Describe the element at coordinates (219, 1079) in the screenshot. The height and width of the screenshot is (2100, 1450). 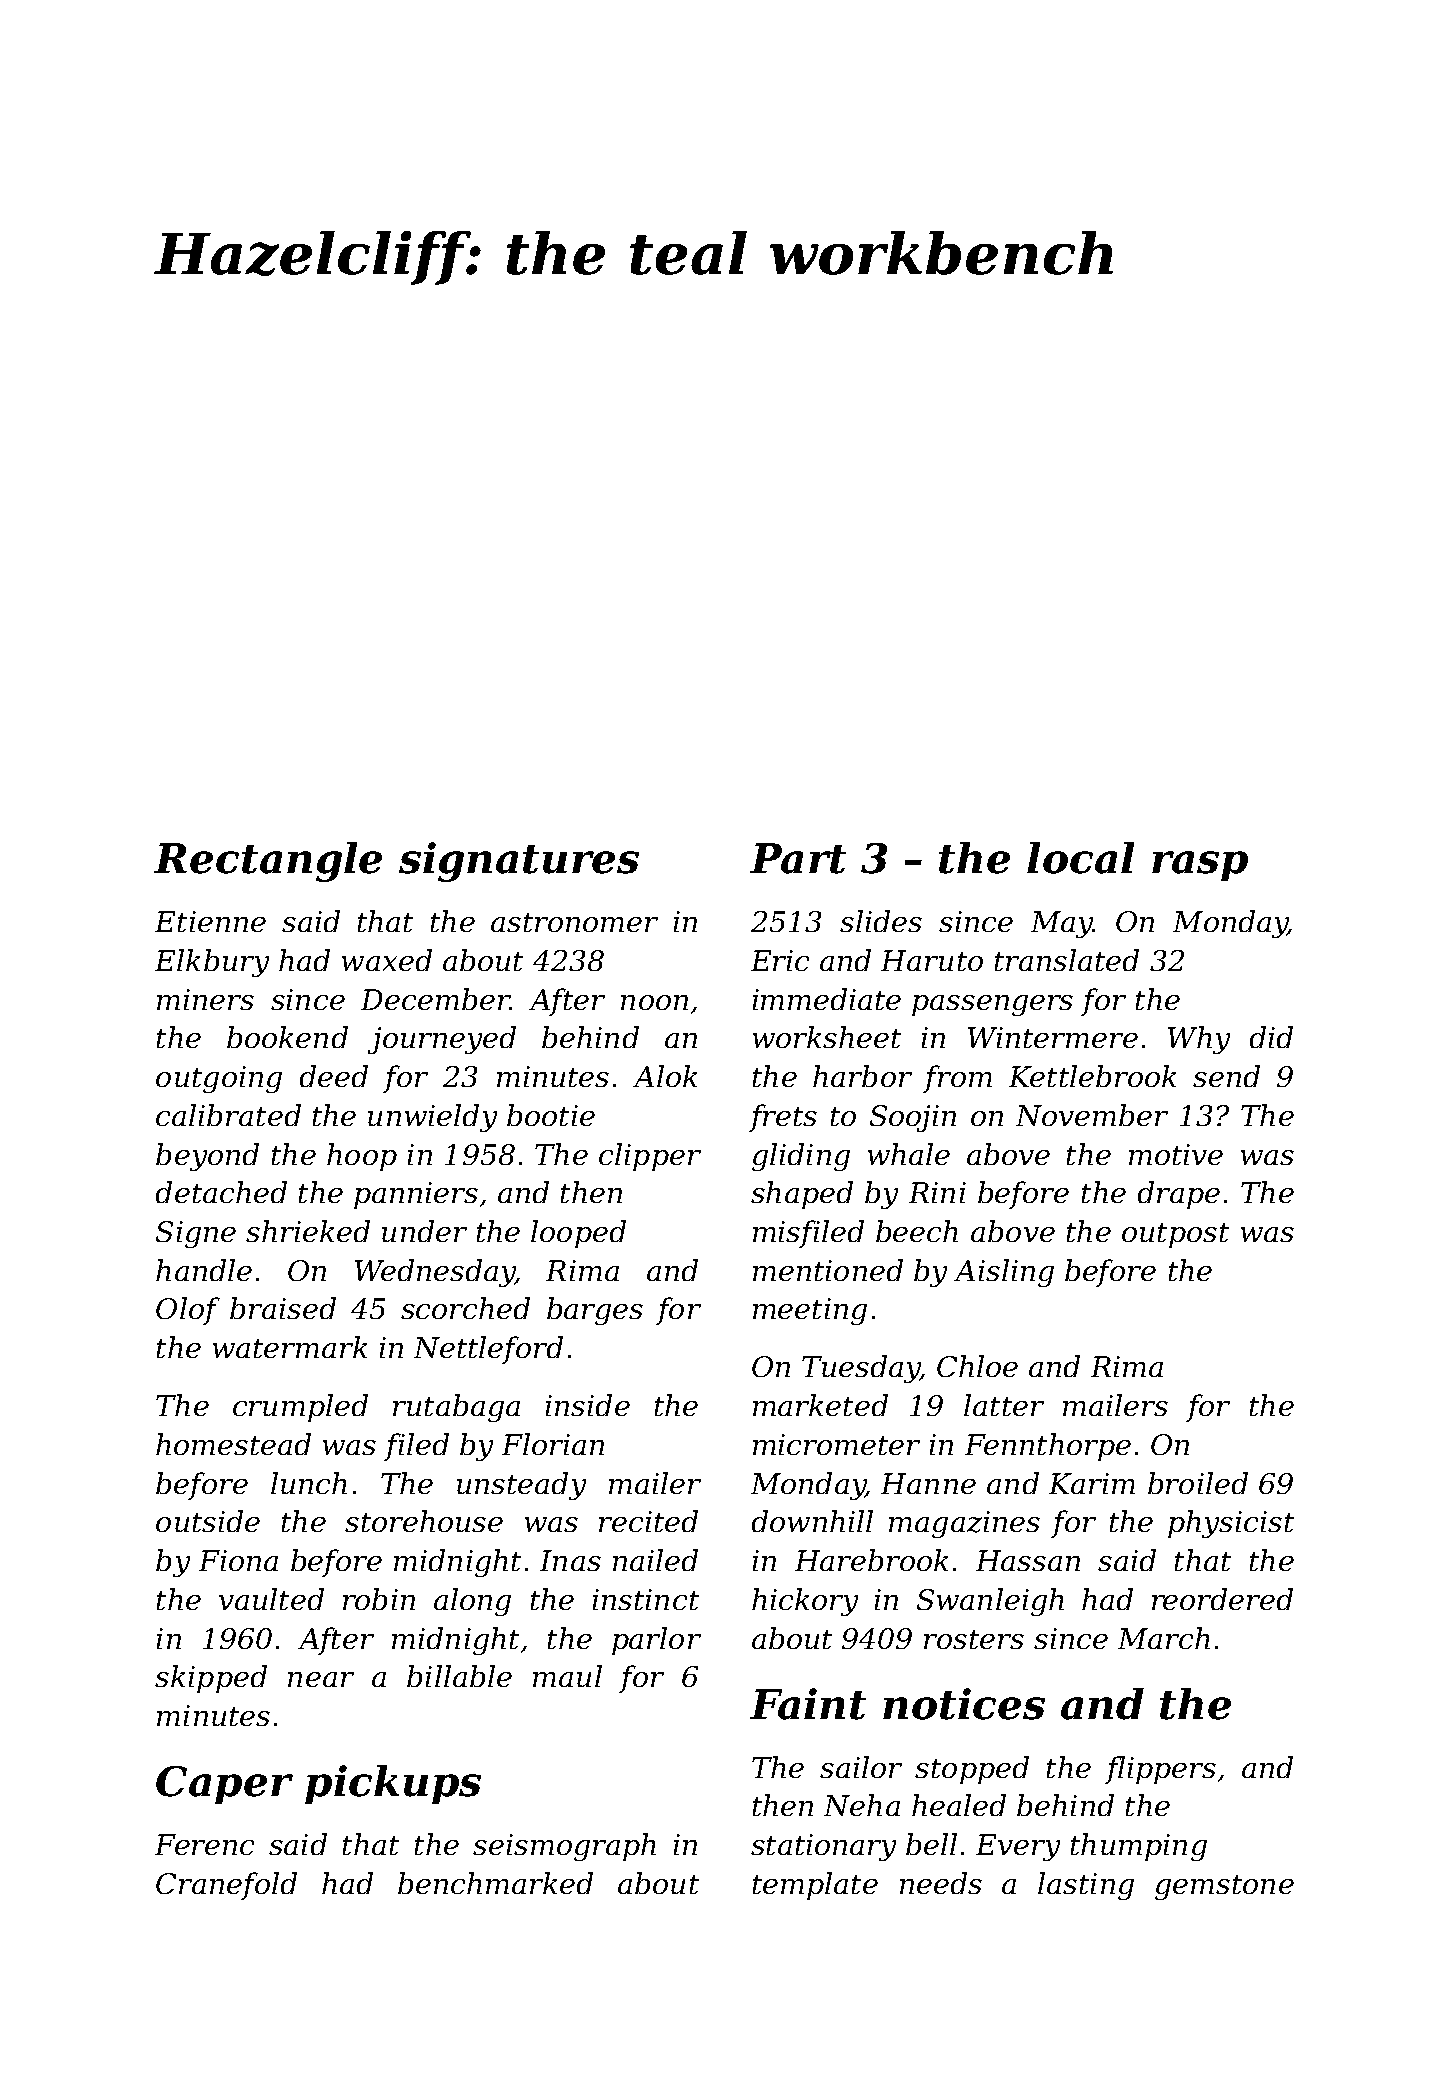
I see `outgoing` at that location.
